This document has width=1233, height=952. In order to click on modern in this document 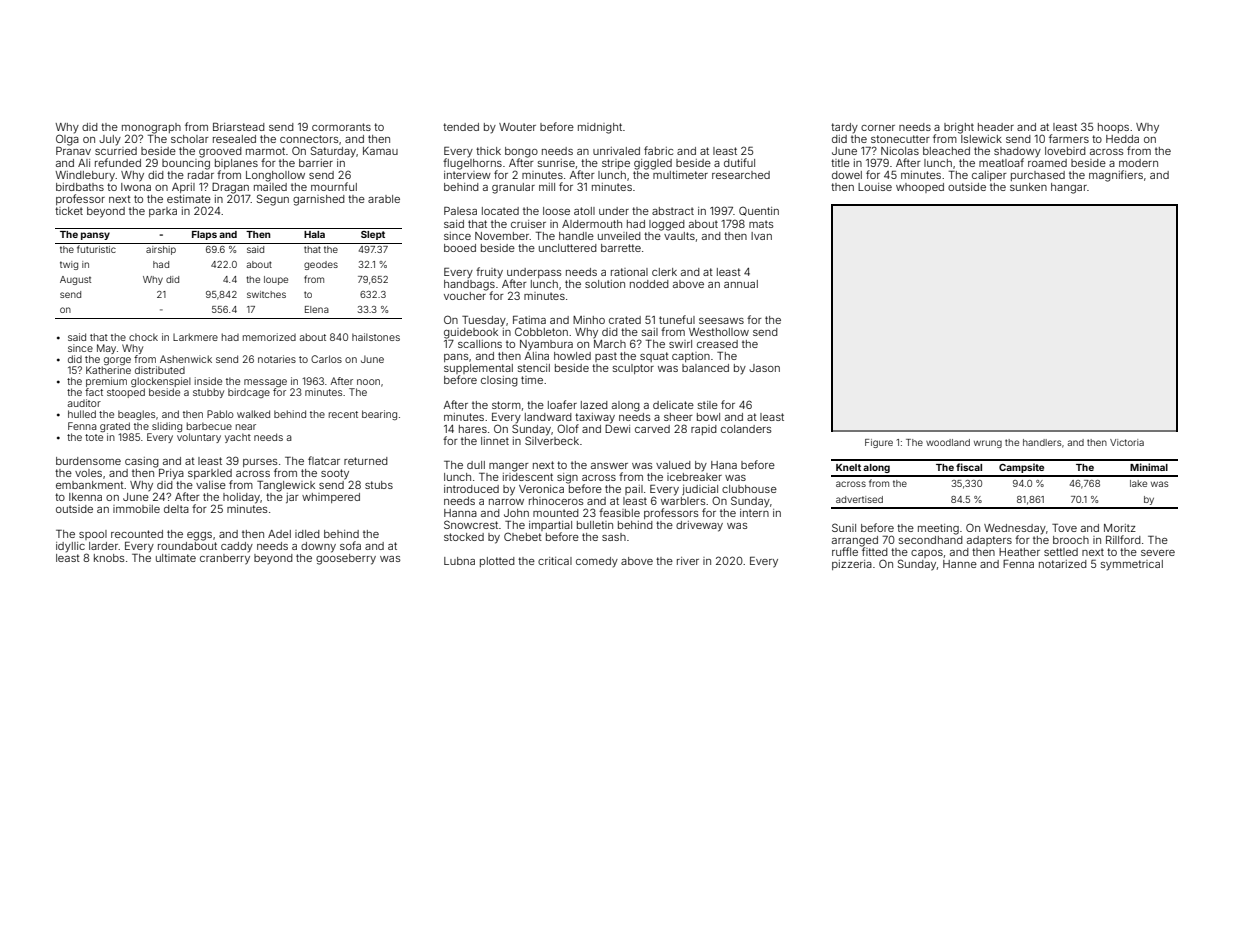, I will do `click(1138, 163)`.
